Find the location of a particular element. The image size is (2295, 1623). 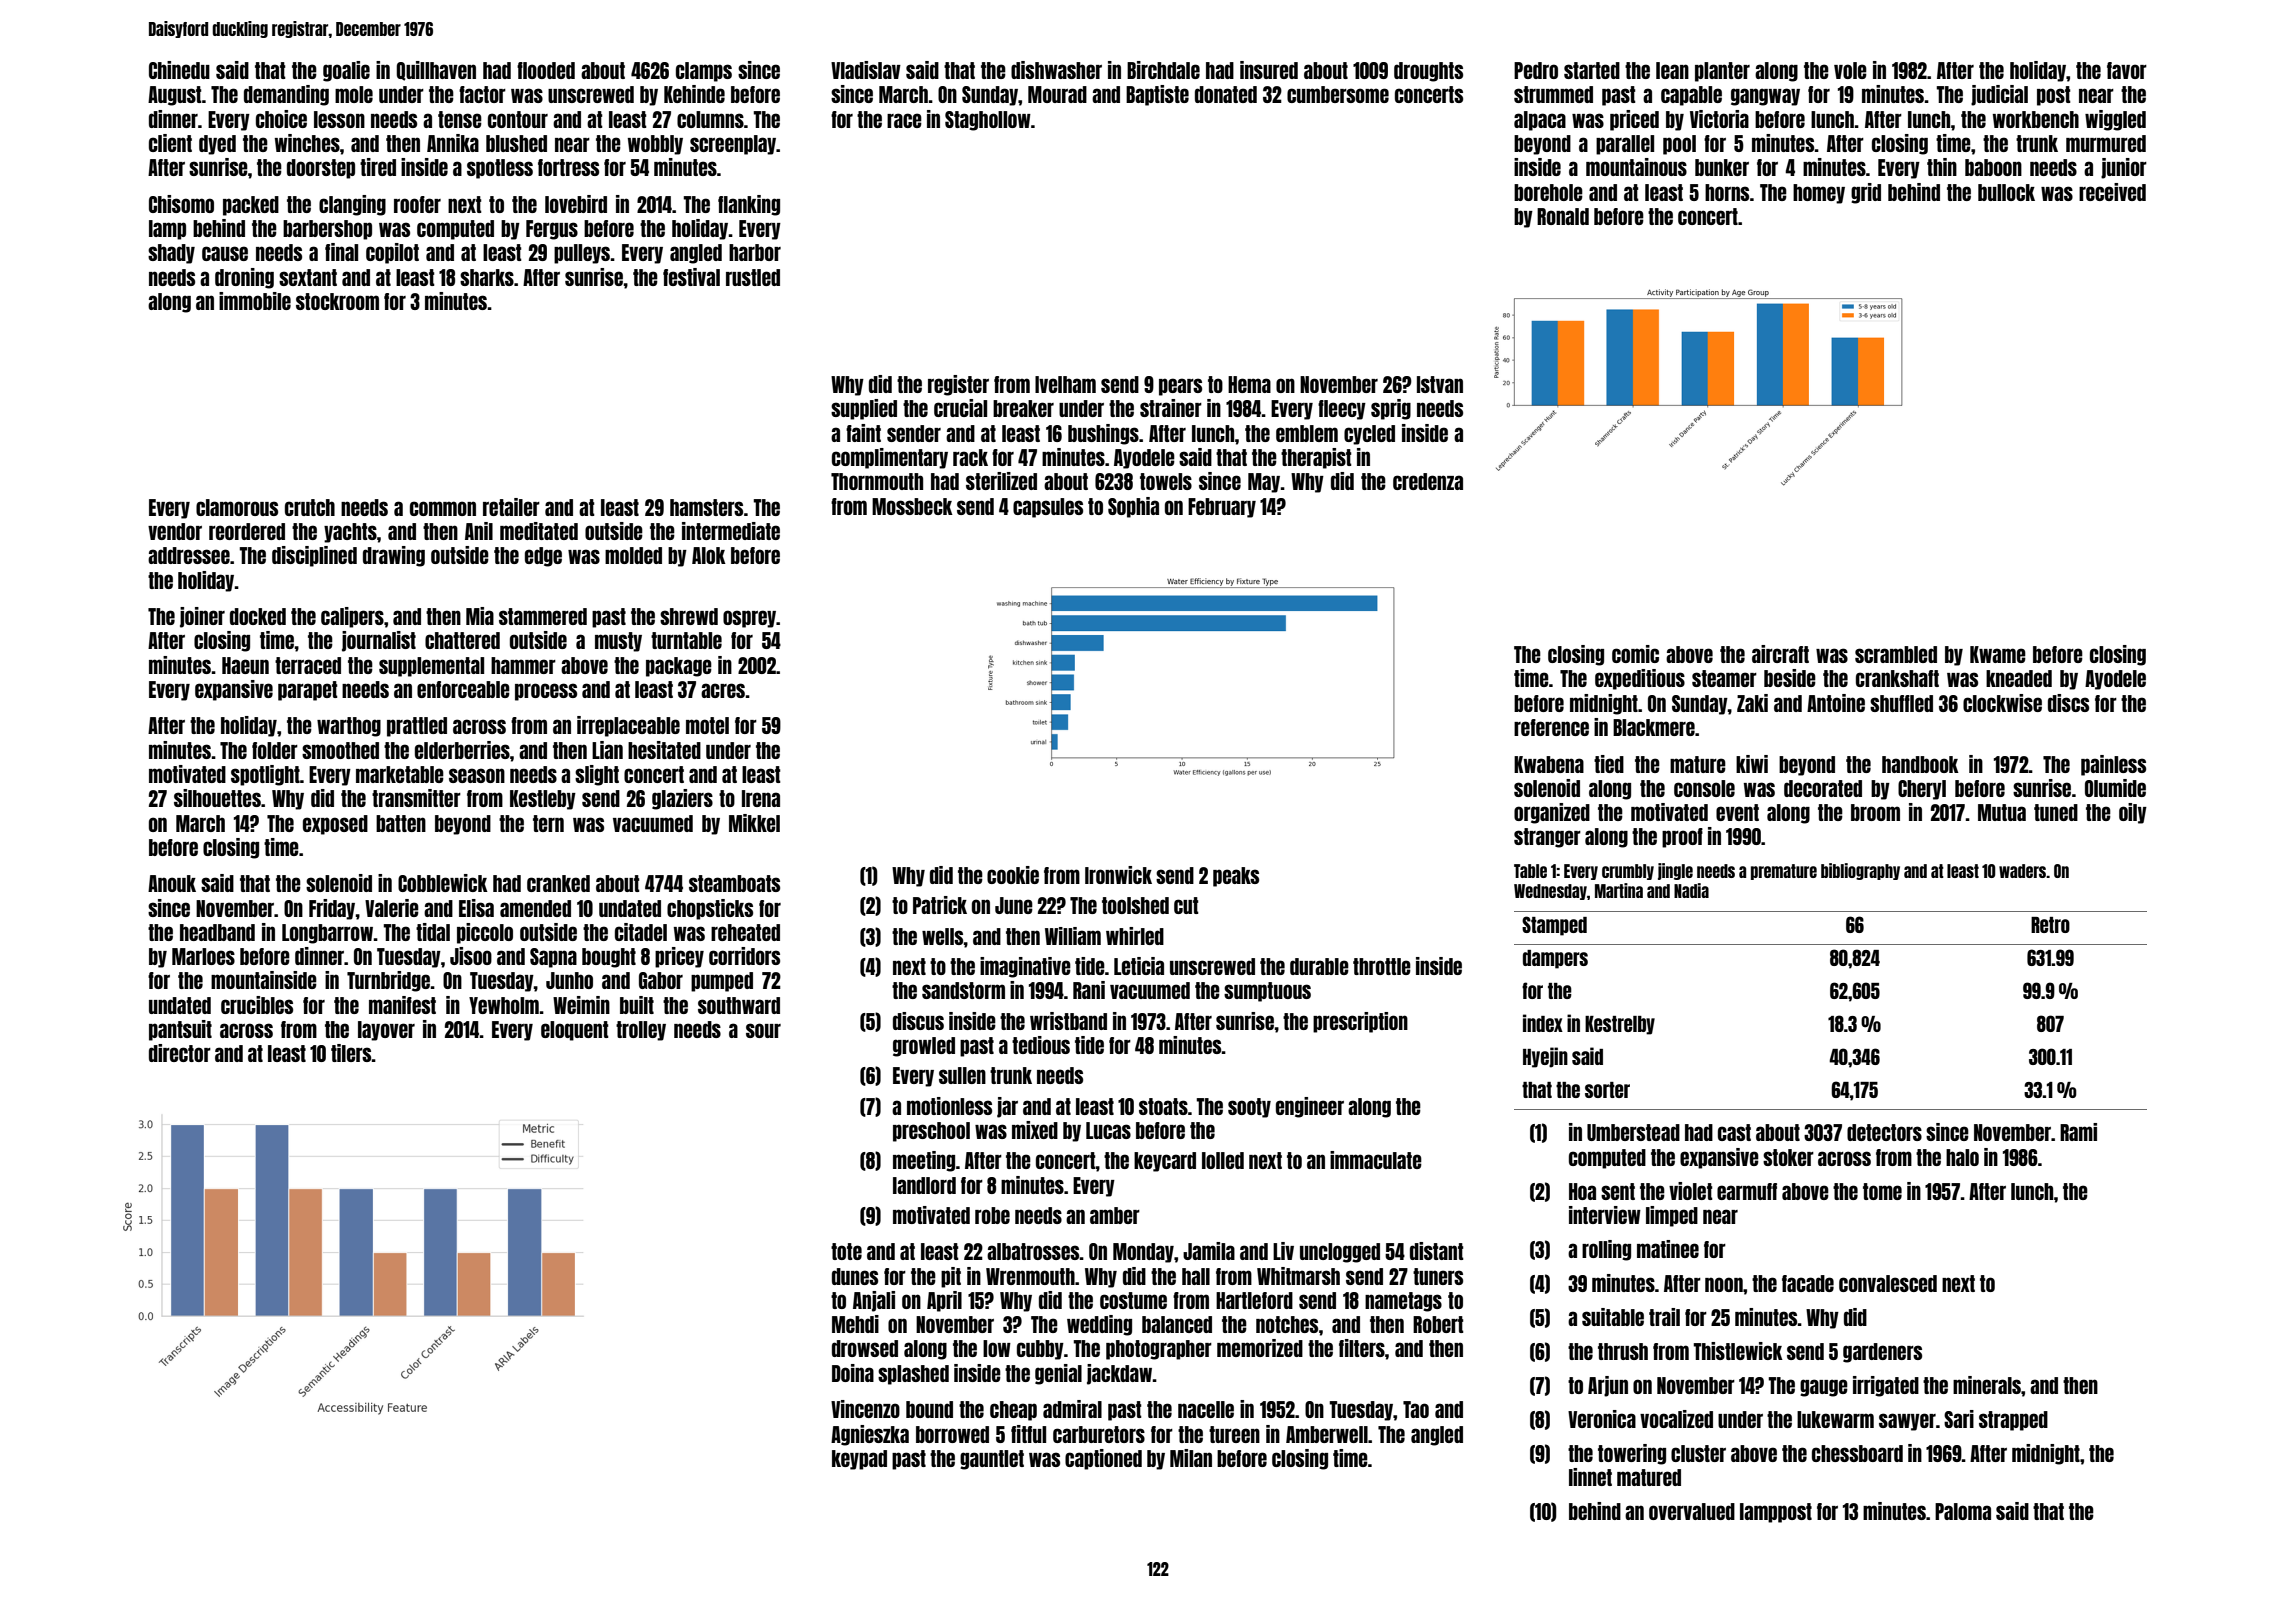

Ironwick is located at coordinates (1118, 875).
